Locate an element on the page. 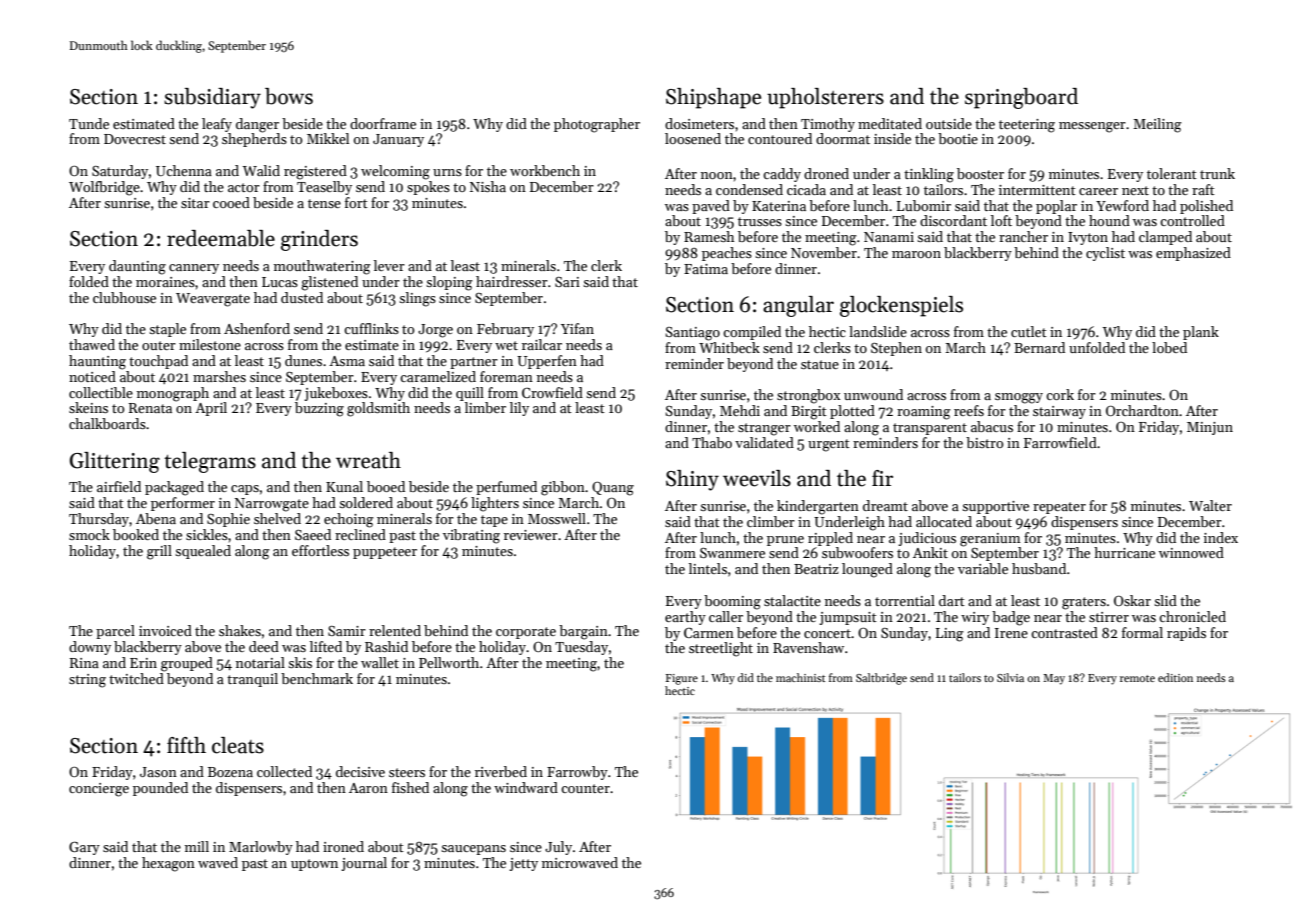 Image resolution: width=1308 pixels, height=924 pixels. upholsterers is located at coordinates (825, 98).
